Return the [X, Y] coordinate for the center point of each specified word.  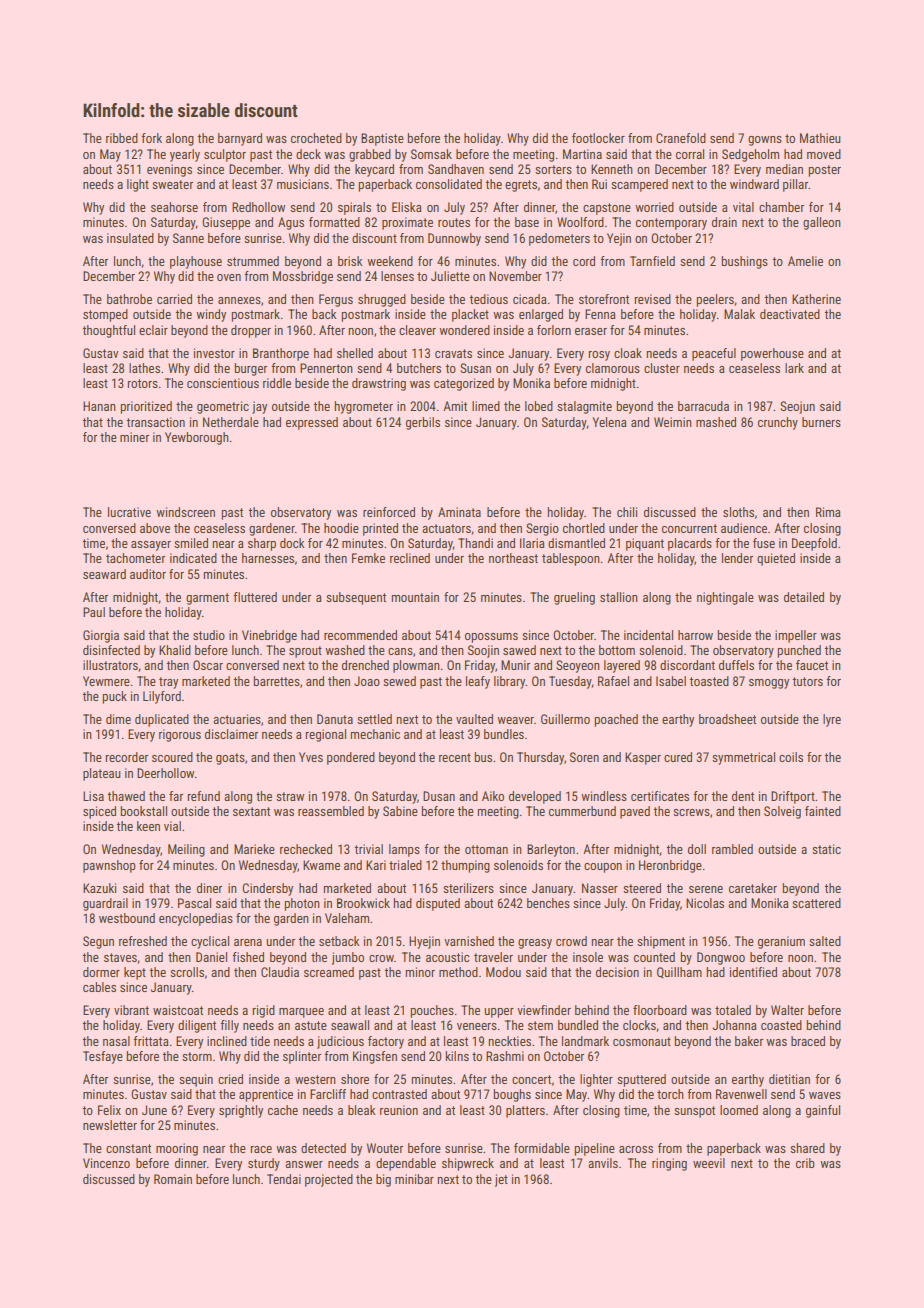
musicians [303, 184]
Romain [173, 1179]
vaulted [474, 719]
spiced [99, 812]
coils [791, 757]
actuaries [237, 719]
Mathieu [820, 138]
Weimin [673, 422]
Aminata [459, 512]
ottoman [486, 849]
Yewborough [197, 438]
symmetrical [743, 758]
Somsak [431, 154]
